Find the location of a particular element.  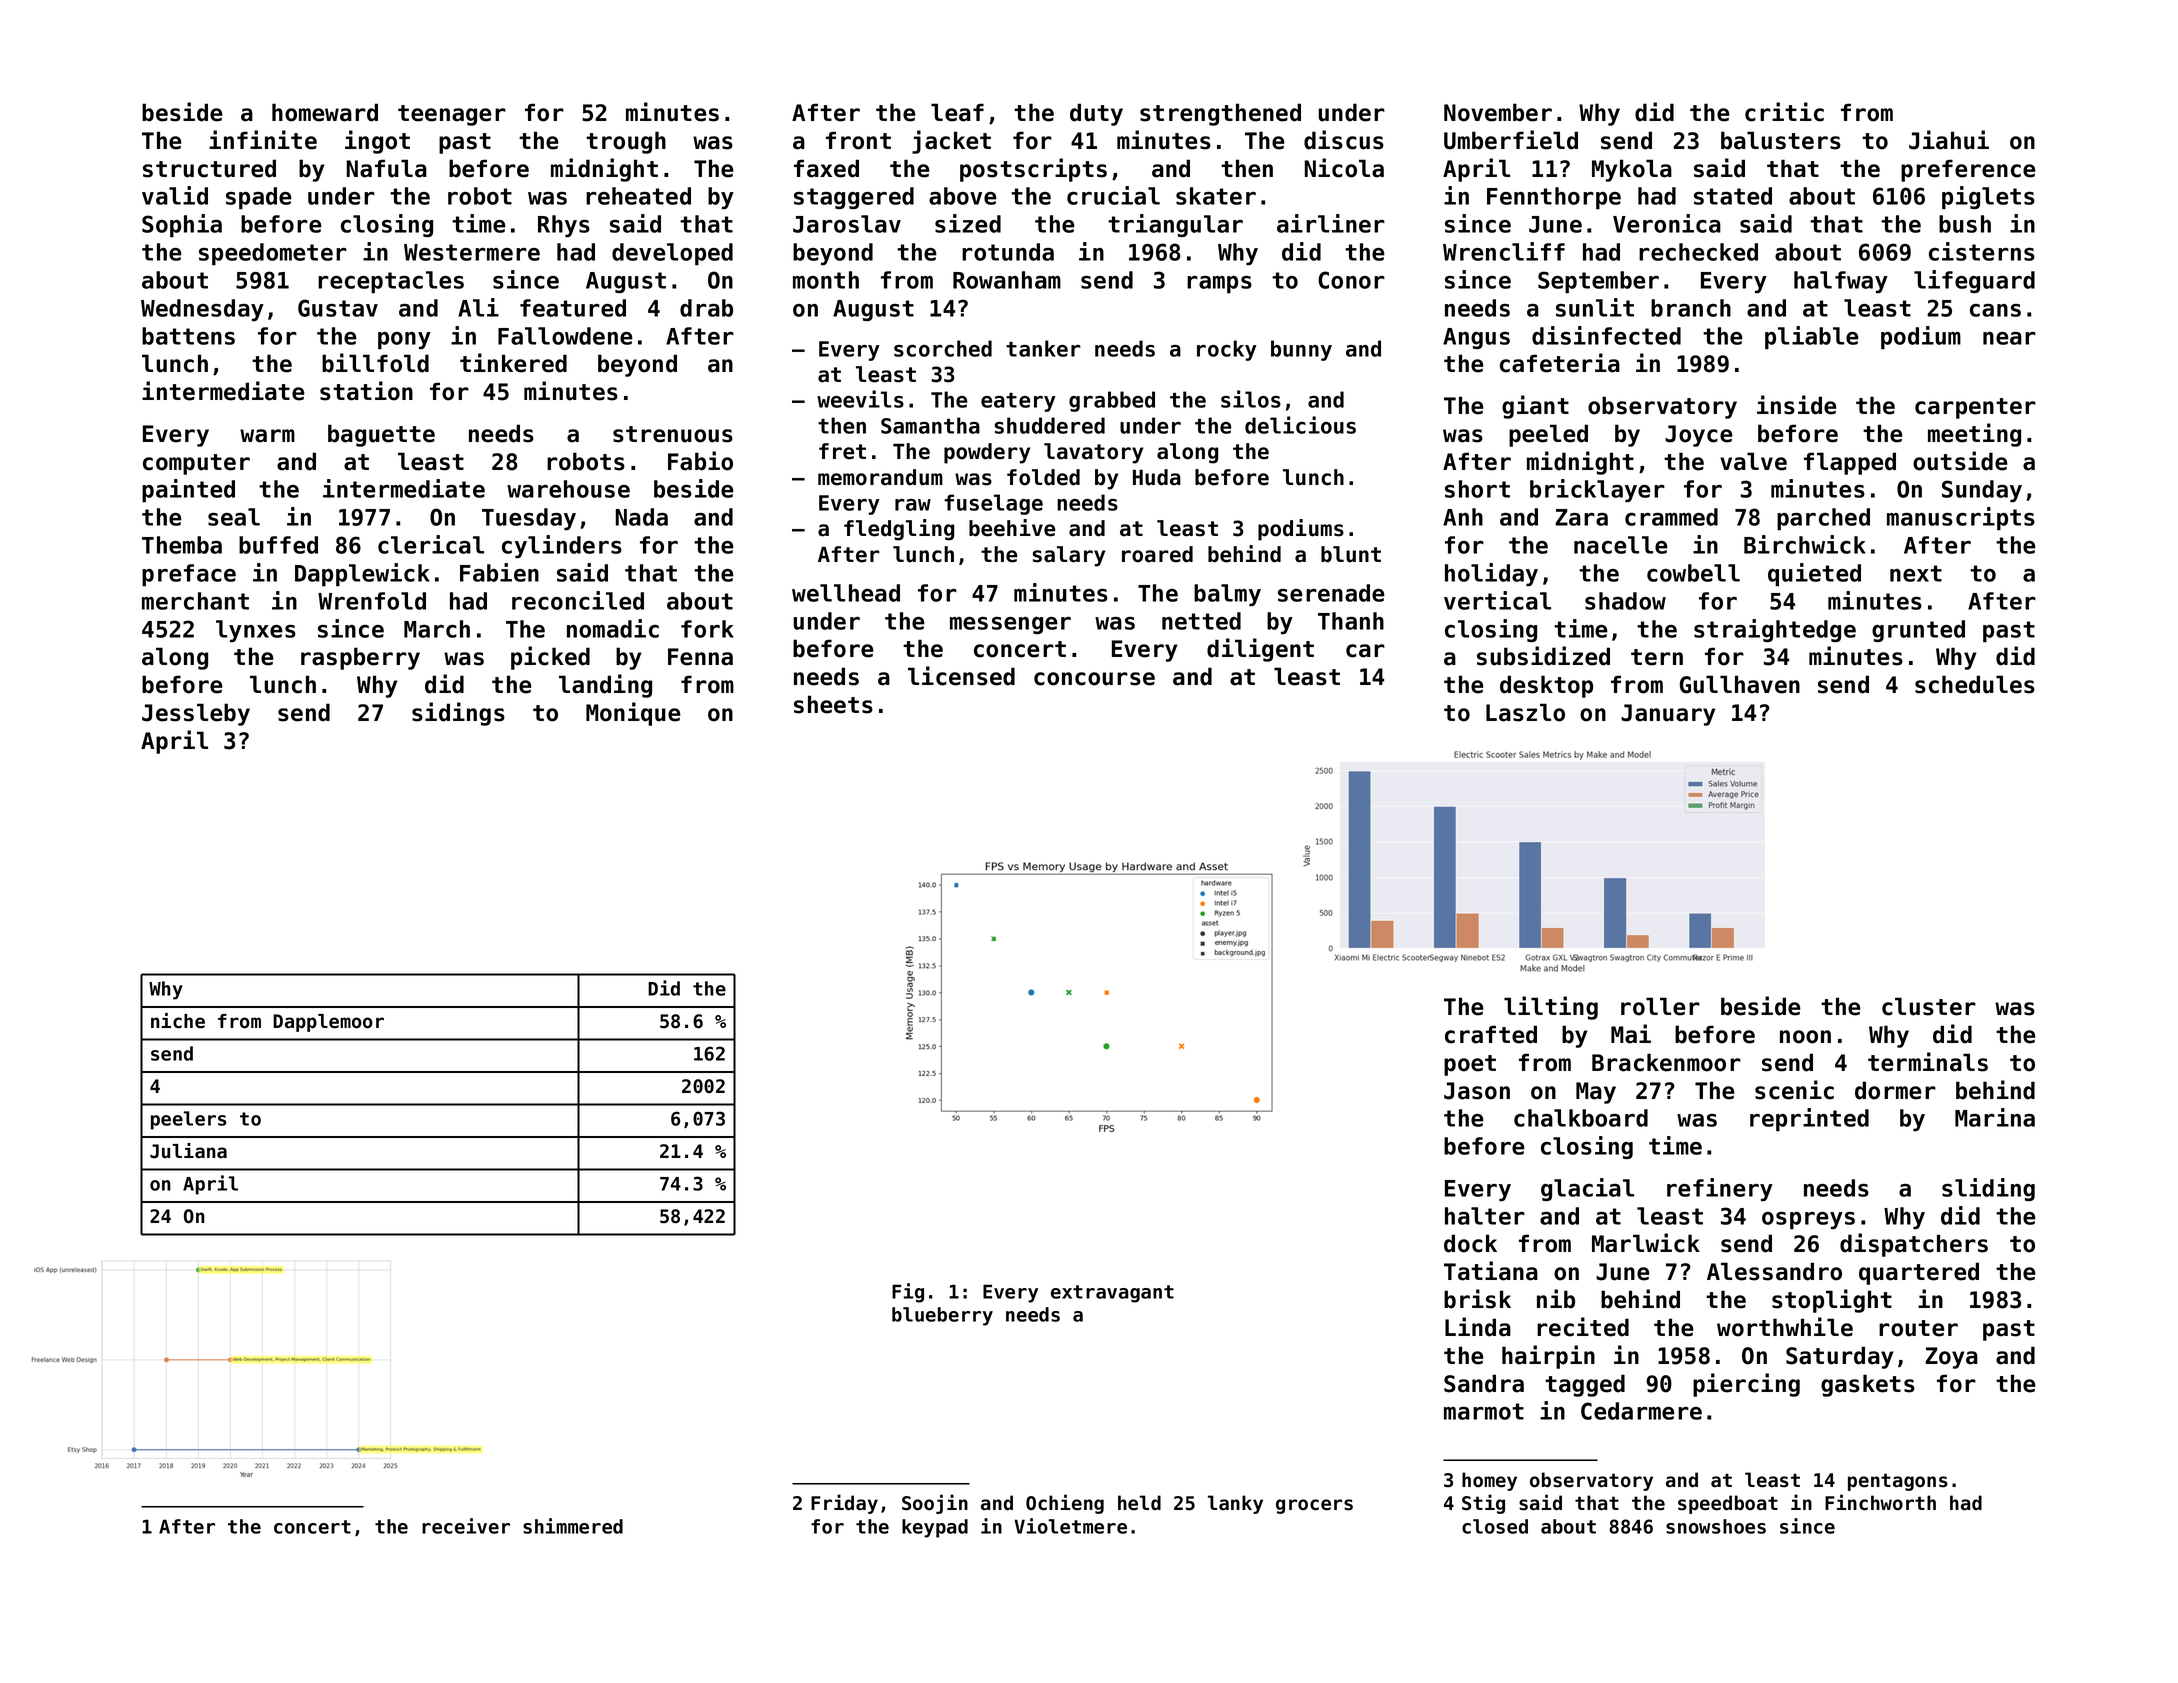

chalkboard is located at coordinates (1581, 1118).
